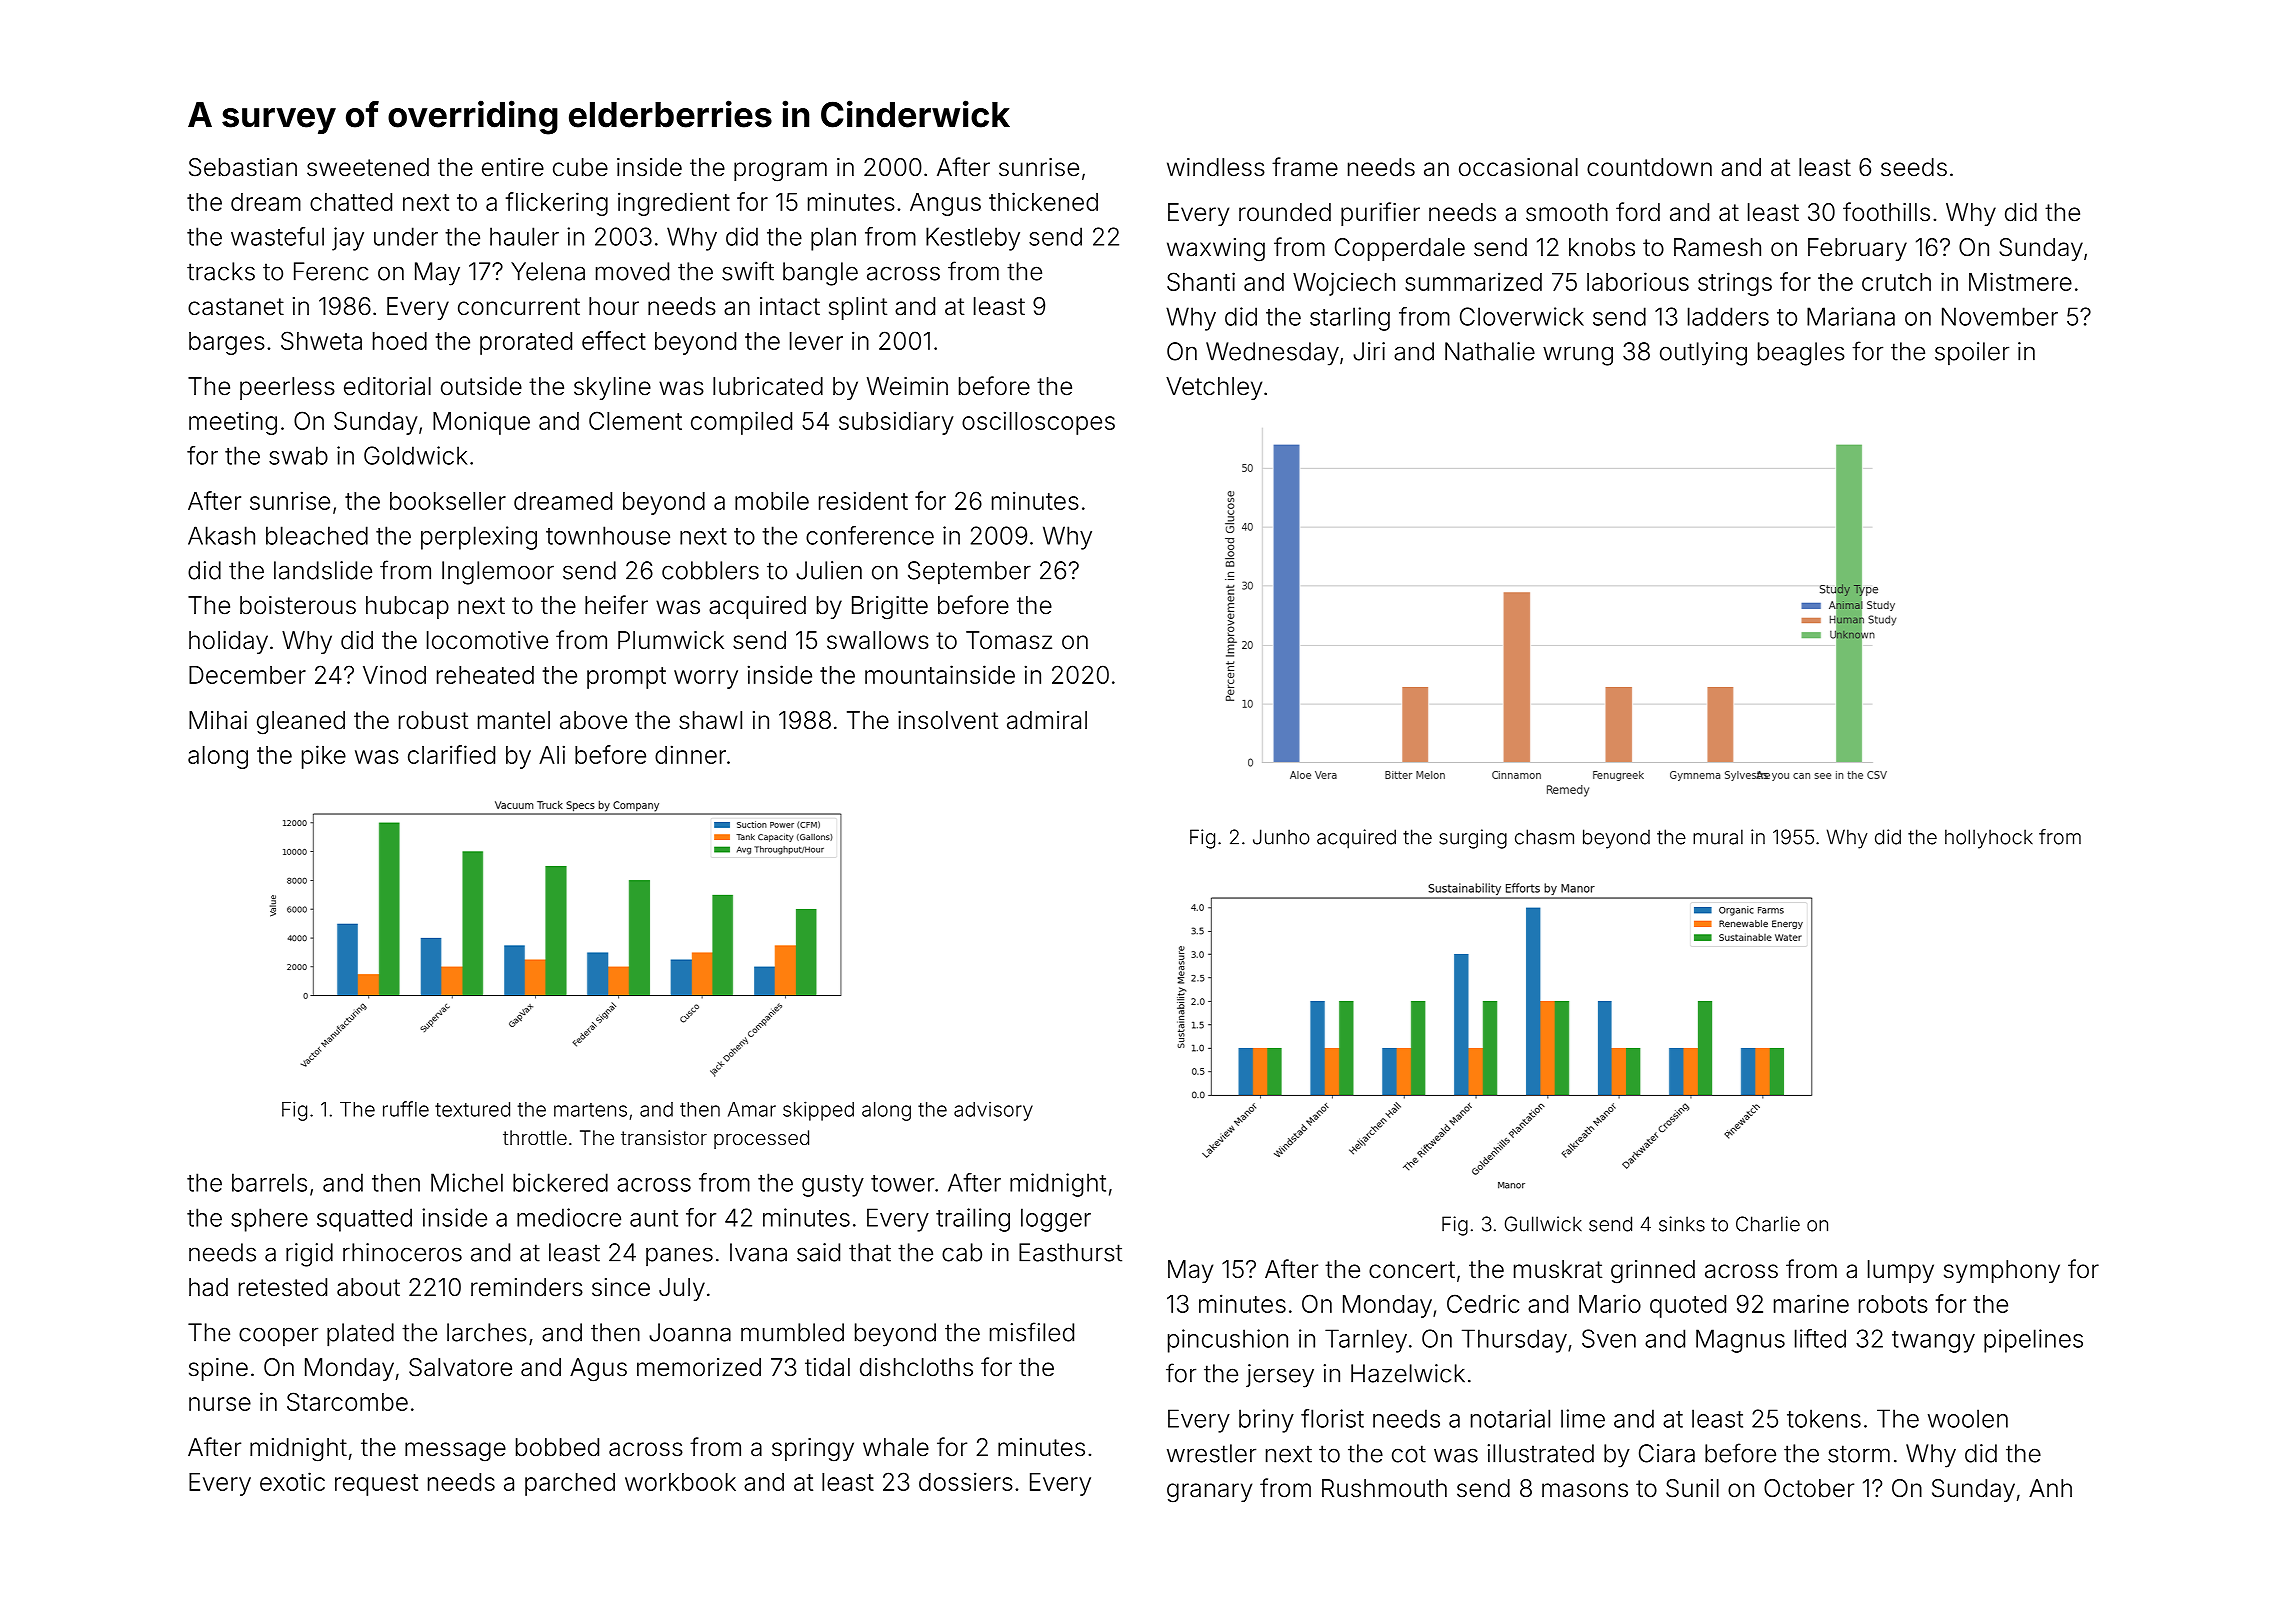 This document has width=2292, height=1620. What do you see at coordinates (1768, 1224) in the document?
I see `Charlie` at bounding box center [1768, 1224].
